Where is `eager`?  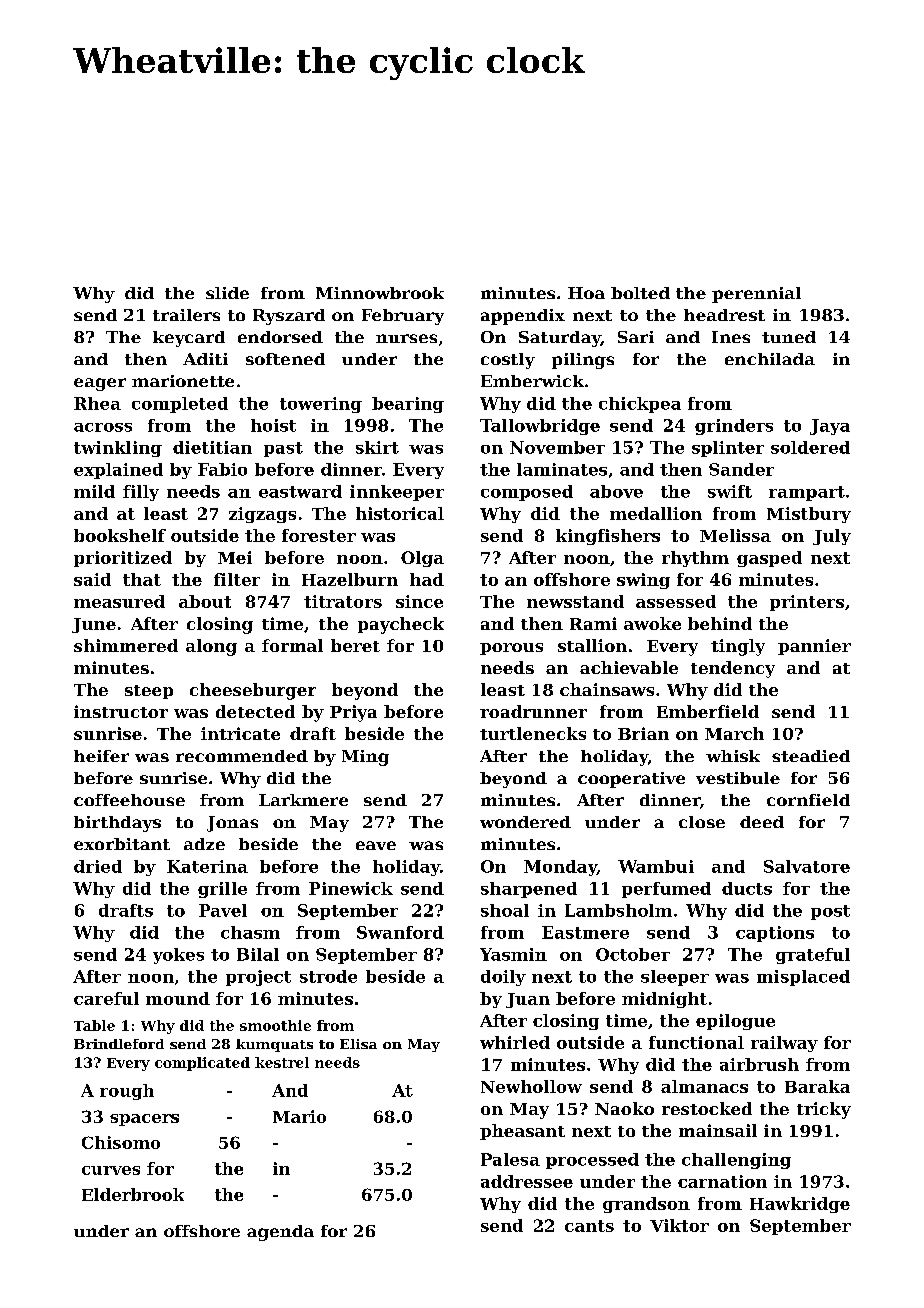
eager is located at coordinates (100, 384).
